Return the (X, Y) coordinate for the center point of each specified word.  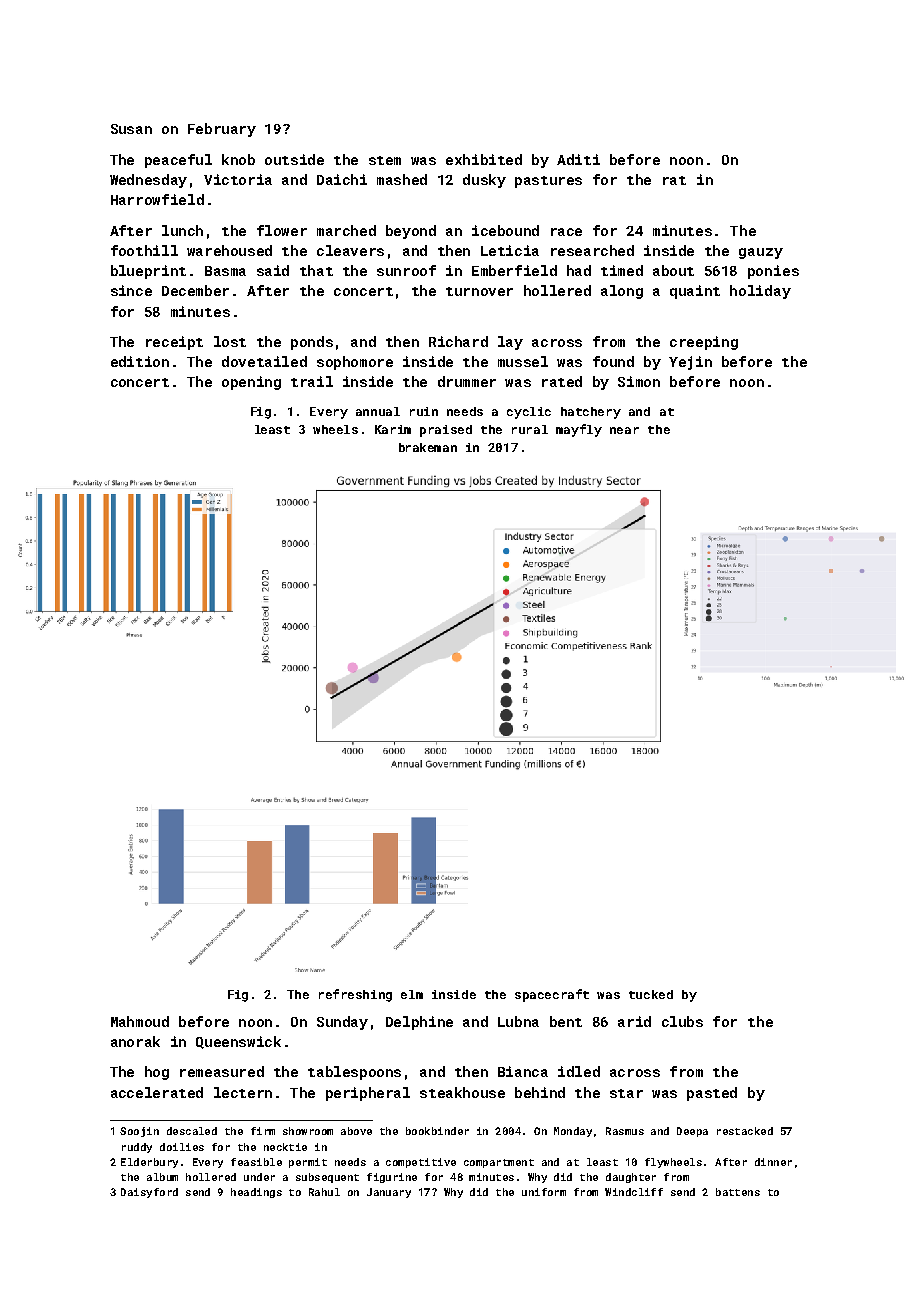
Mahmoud (140, 1021)
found (613, 361)
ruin (424, 411)
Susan (131, 129)
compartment (499, 1163)
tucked (651, 994)
